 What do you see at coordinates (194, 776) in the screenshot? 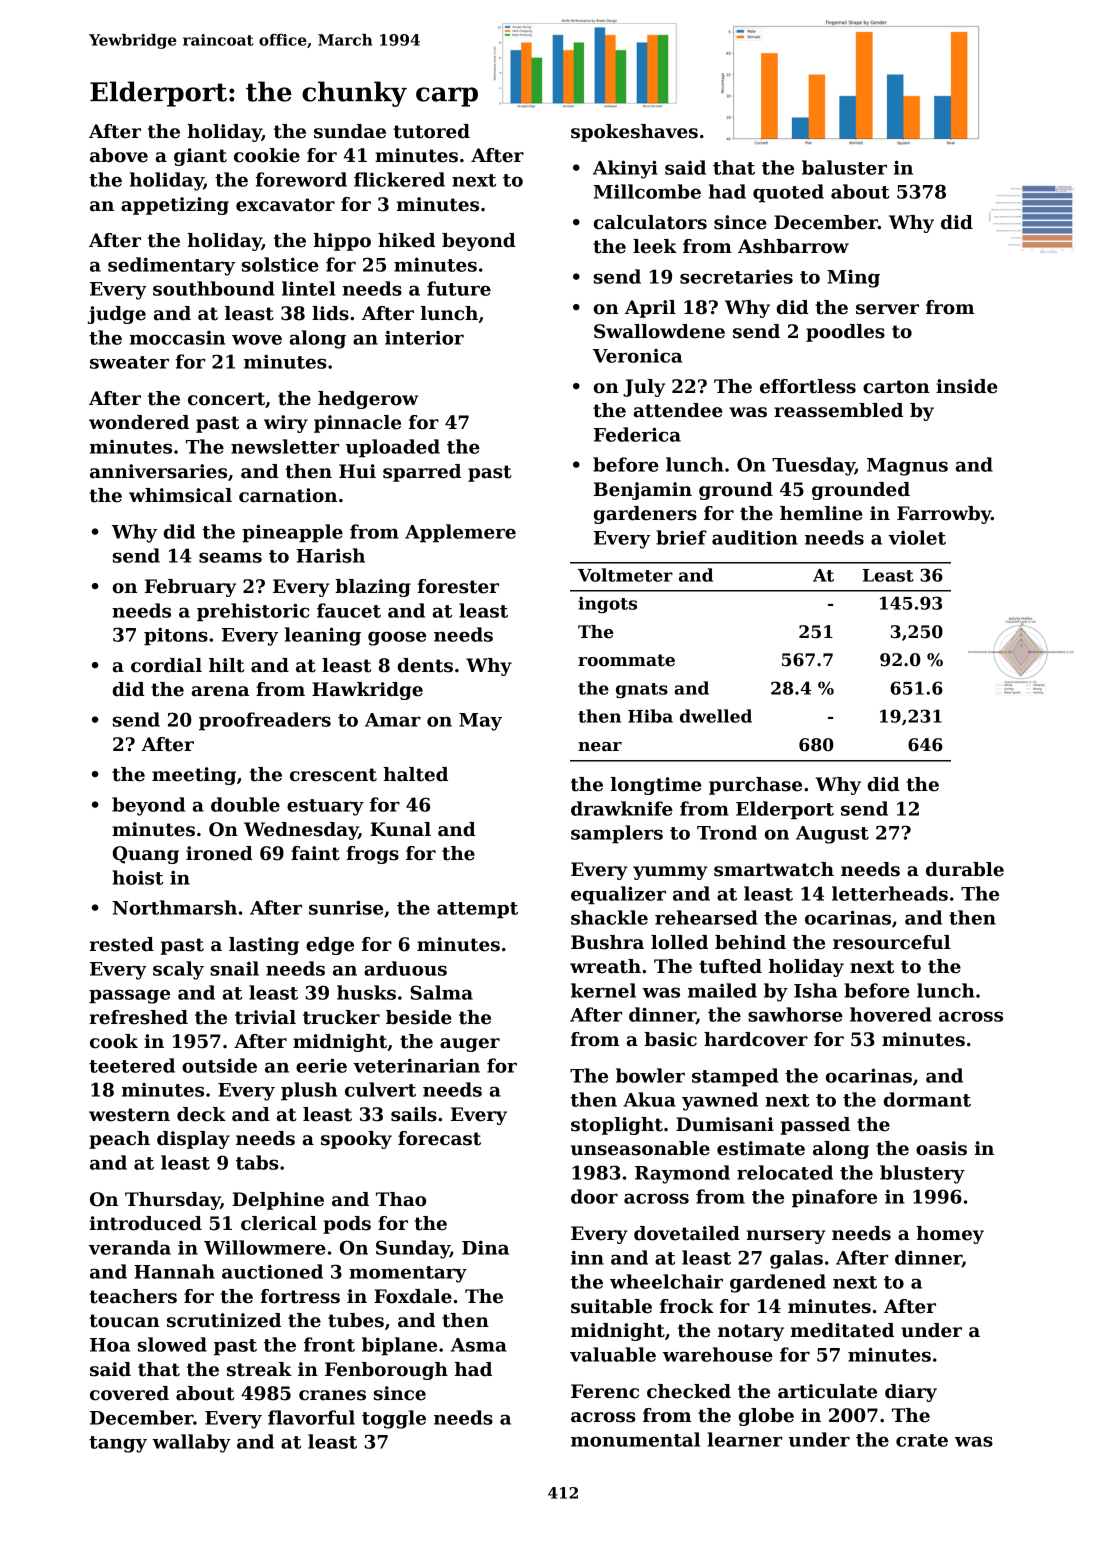
I see `meeting` at bounding box center [194, 776].
